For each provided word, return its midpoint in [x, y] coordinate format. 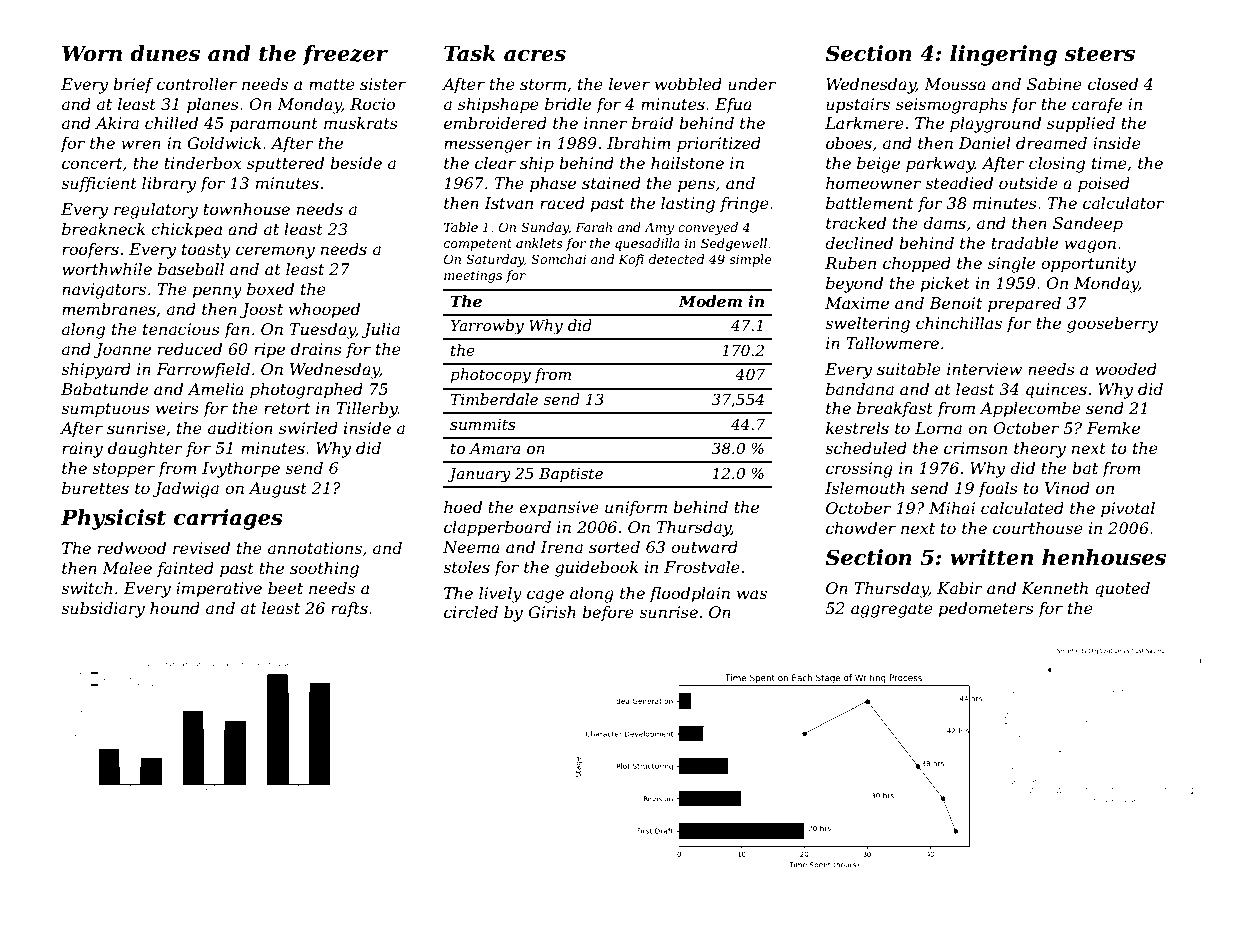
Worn [92, 53]
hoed [463, 507]
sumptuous [105, 410]
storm [543, 84]
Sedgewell [734, 244]
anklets [539, 243]
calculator [1123, 203]
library [169, 185]
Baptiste [571, 475]
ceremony [275, 252]
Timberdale [494, 399]
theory [1040, 450]
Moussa [955, 84]
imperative [219, 590]
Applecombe [1030, 410]
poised [1104, 185]
